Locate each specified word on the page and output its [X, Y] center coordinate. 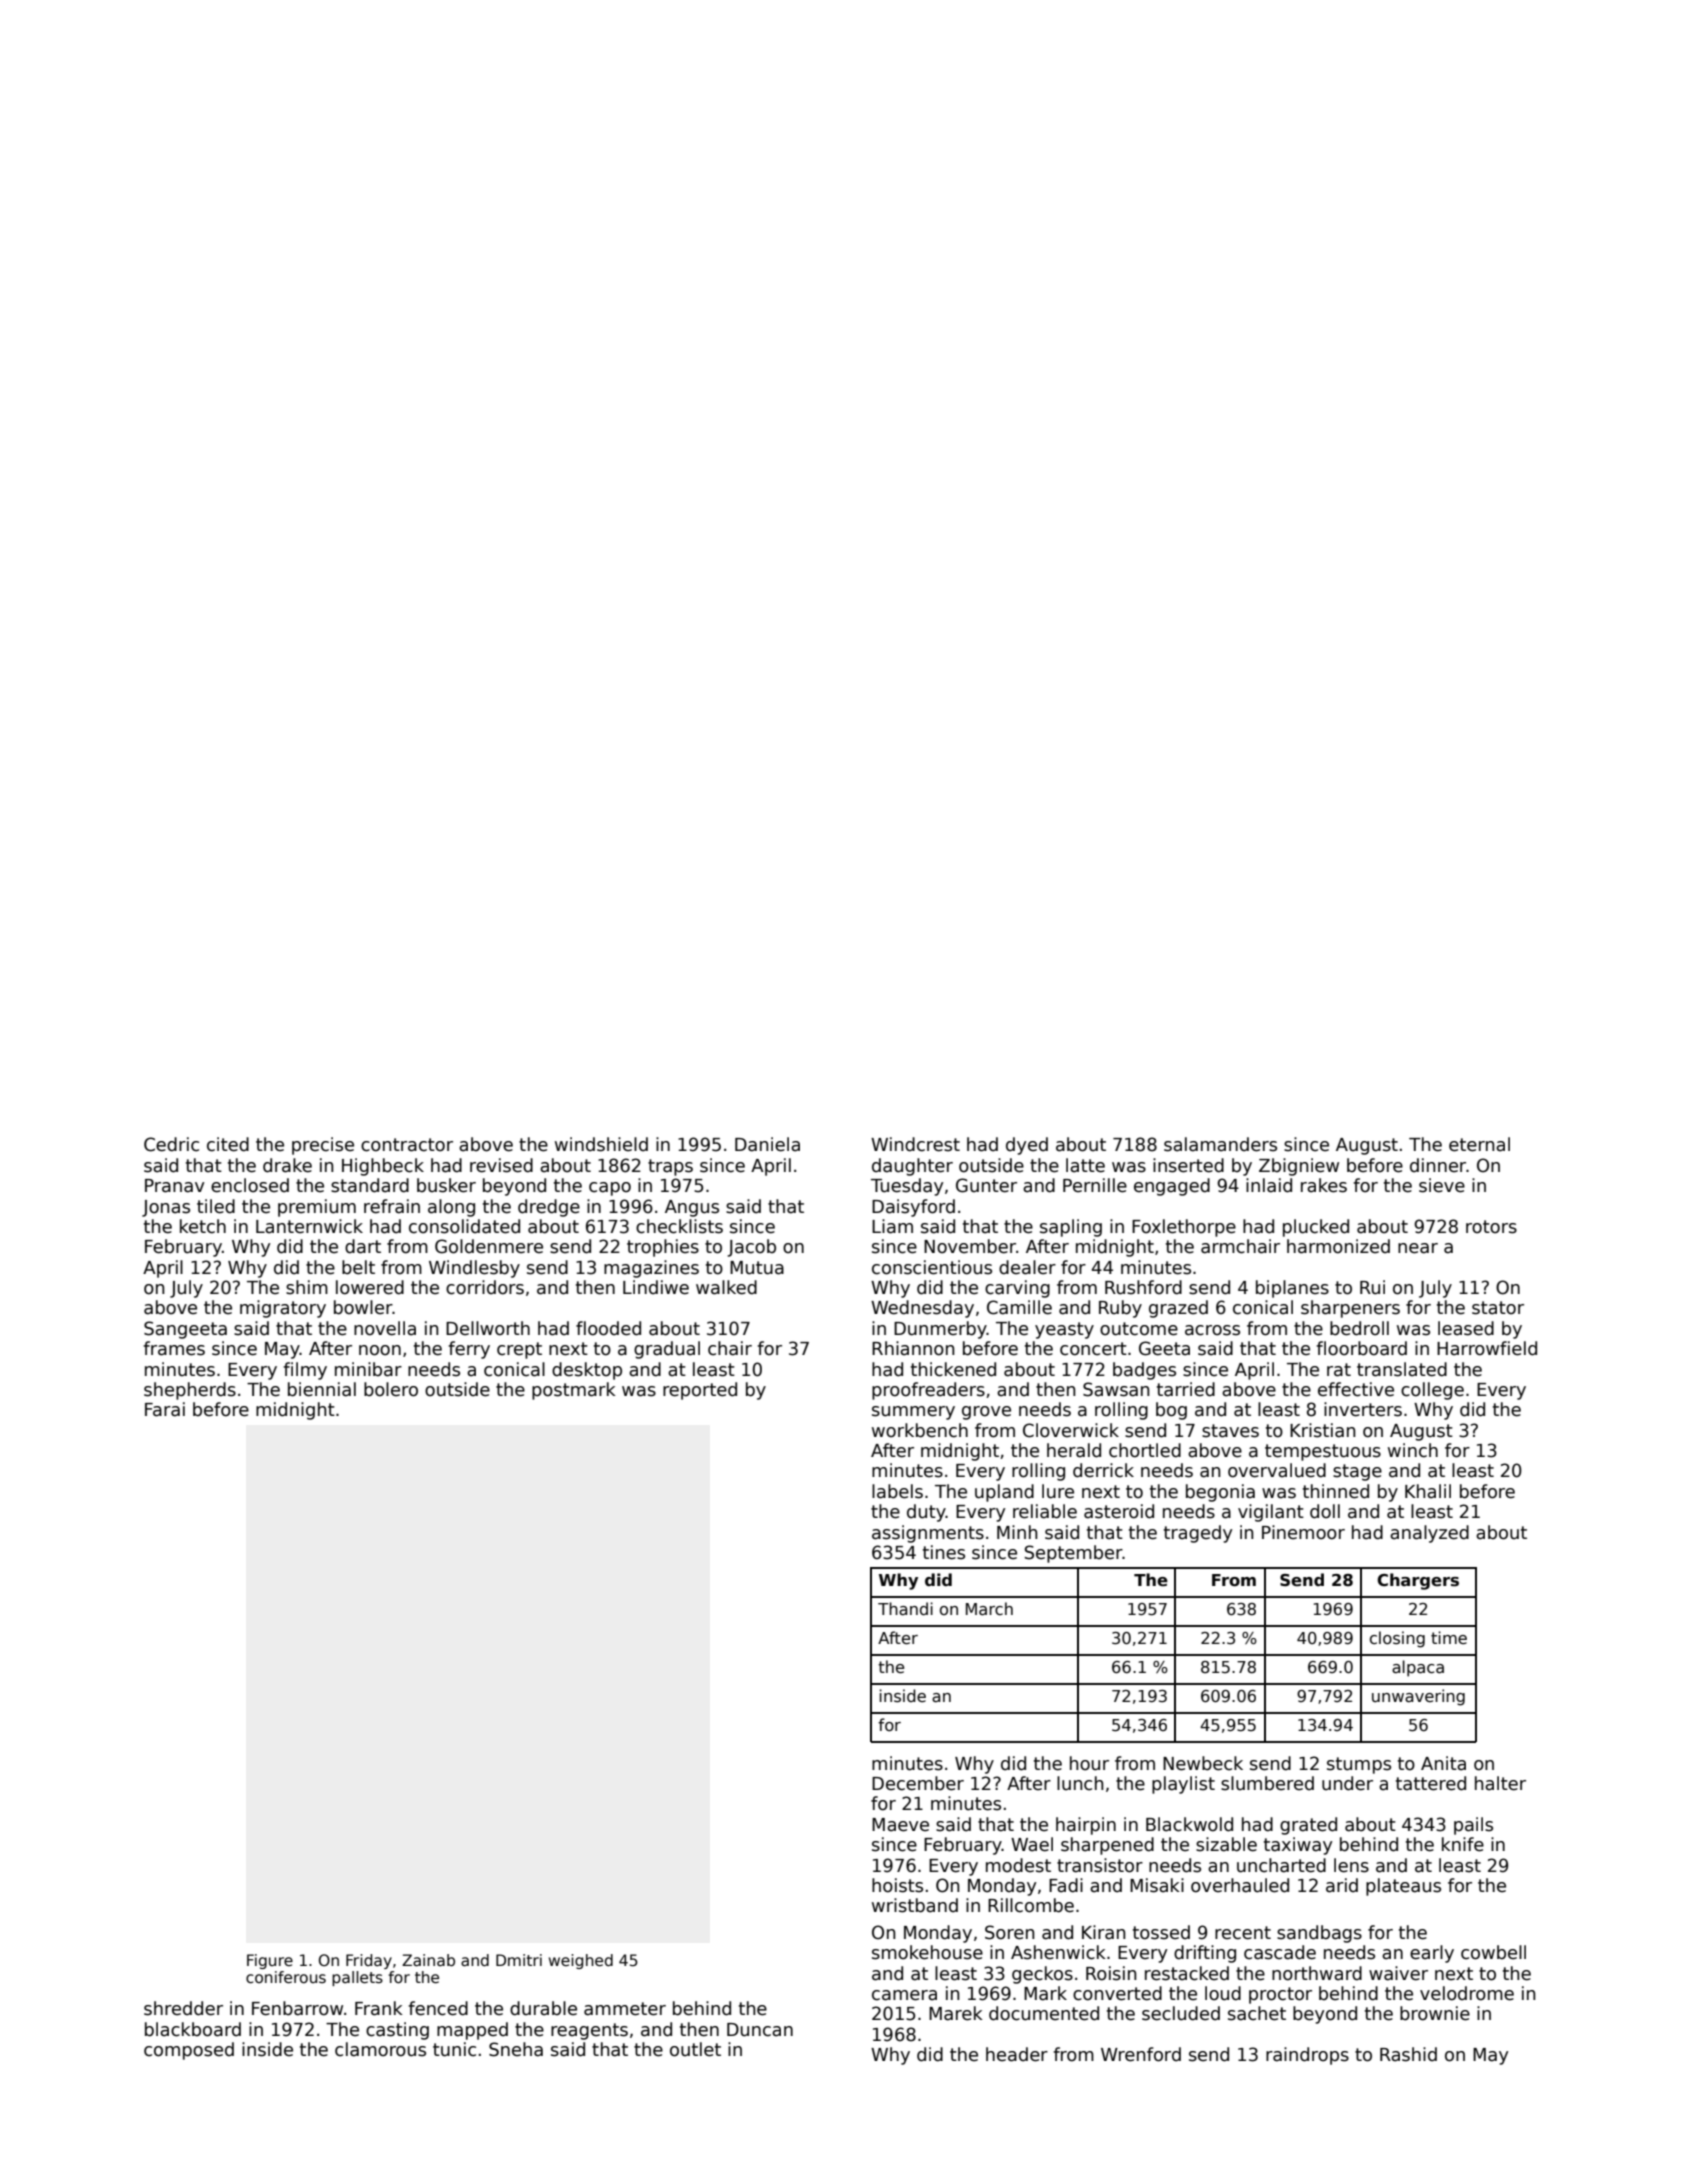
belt [358, 1267]
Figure [270, 1961]
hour [1089, 1763]
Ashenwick [1058, 1952]
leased [1466, 1328]
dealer [1027, 1267]
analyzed [1429, 1534]
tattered [1431, 1783]
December [918, 1783]
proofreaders [928, 1391]
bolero [391, 1389]
